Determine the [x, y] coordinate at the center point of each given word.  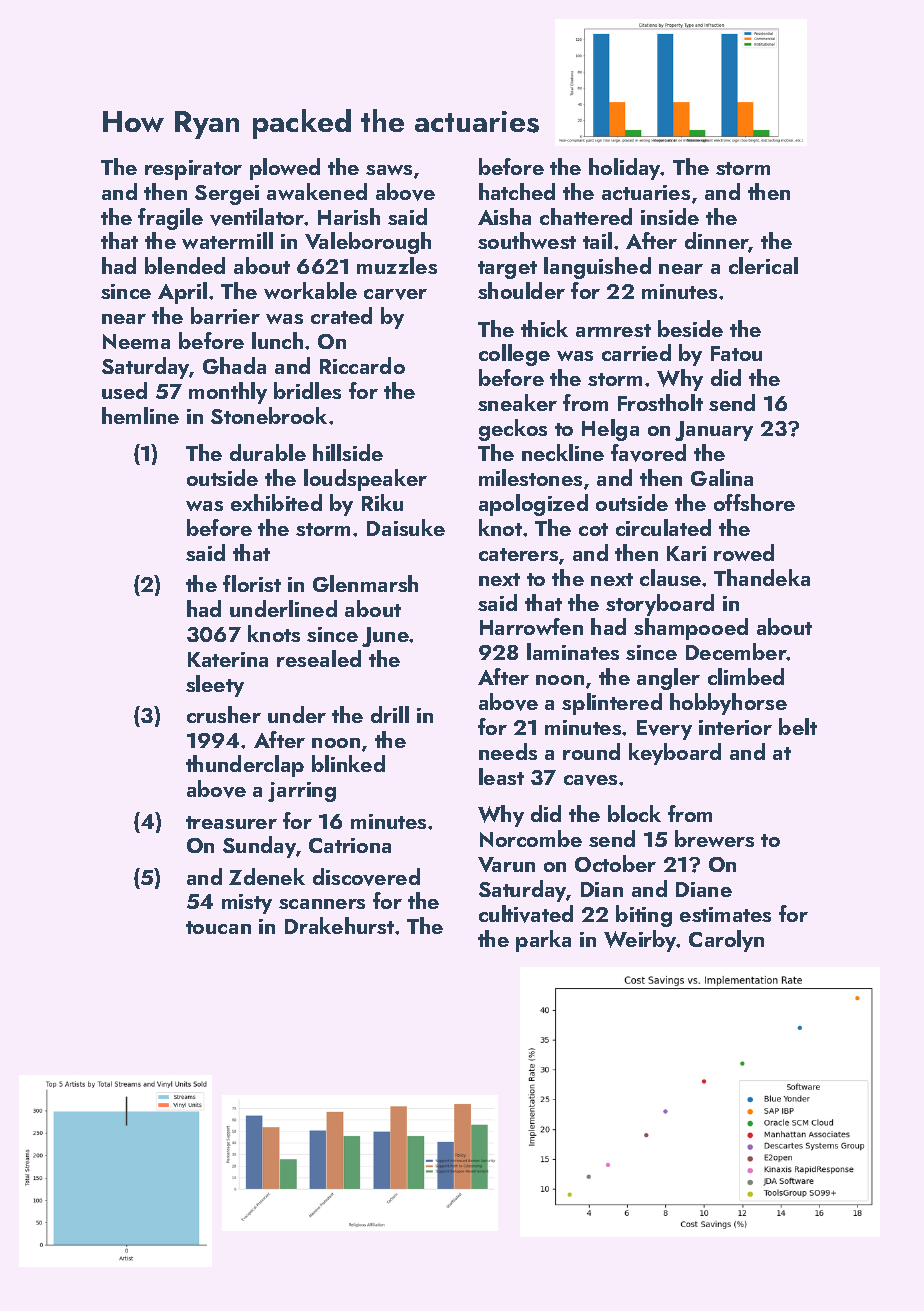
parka [543, 941]
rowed [744, 552]
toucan [218, 927]
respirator [193, 170]
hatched [517, 191]
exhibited [276, 502]
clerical [763, 265]
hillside [348, 452]
